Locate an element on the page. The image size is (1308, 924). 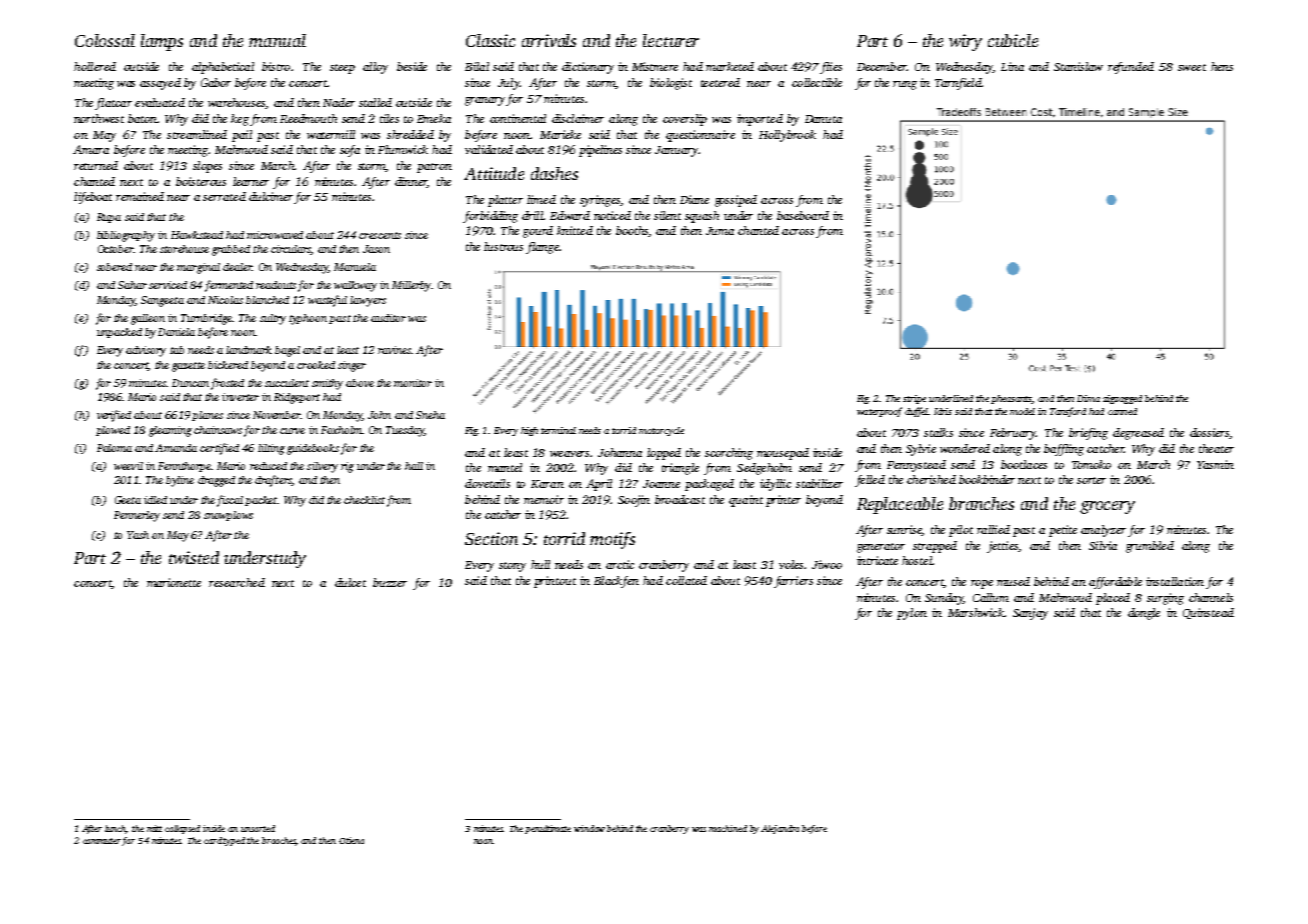
machined is located at coordinates (728, 828).
